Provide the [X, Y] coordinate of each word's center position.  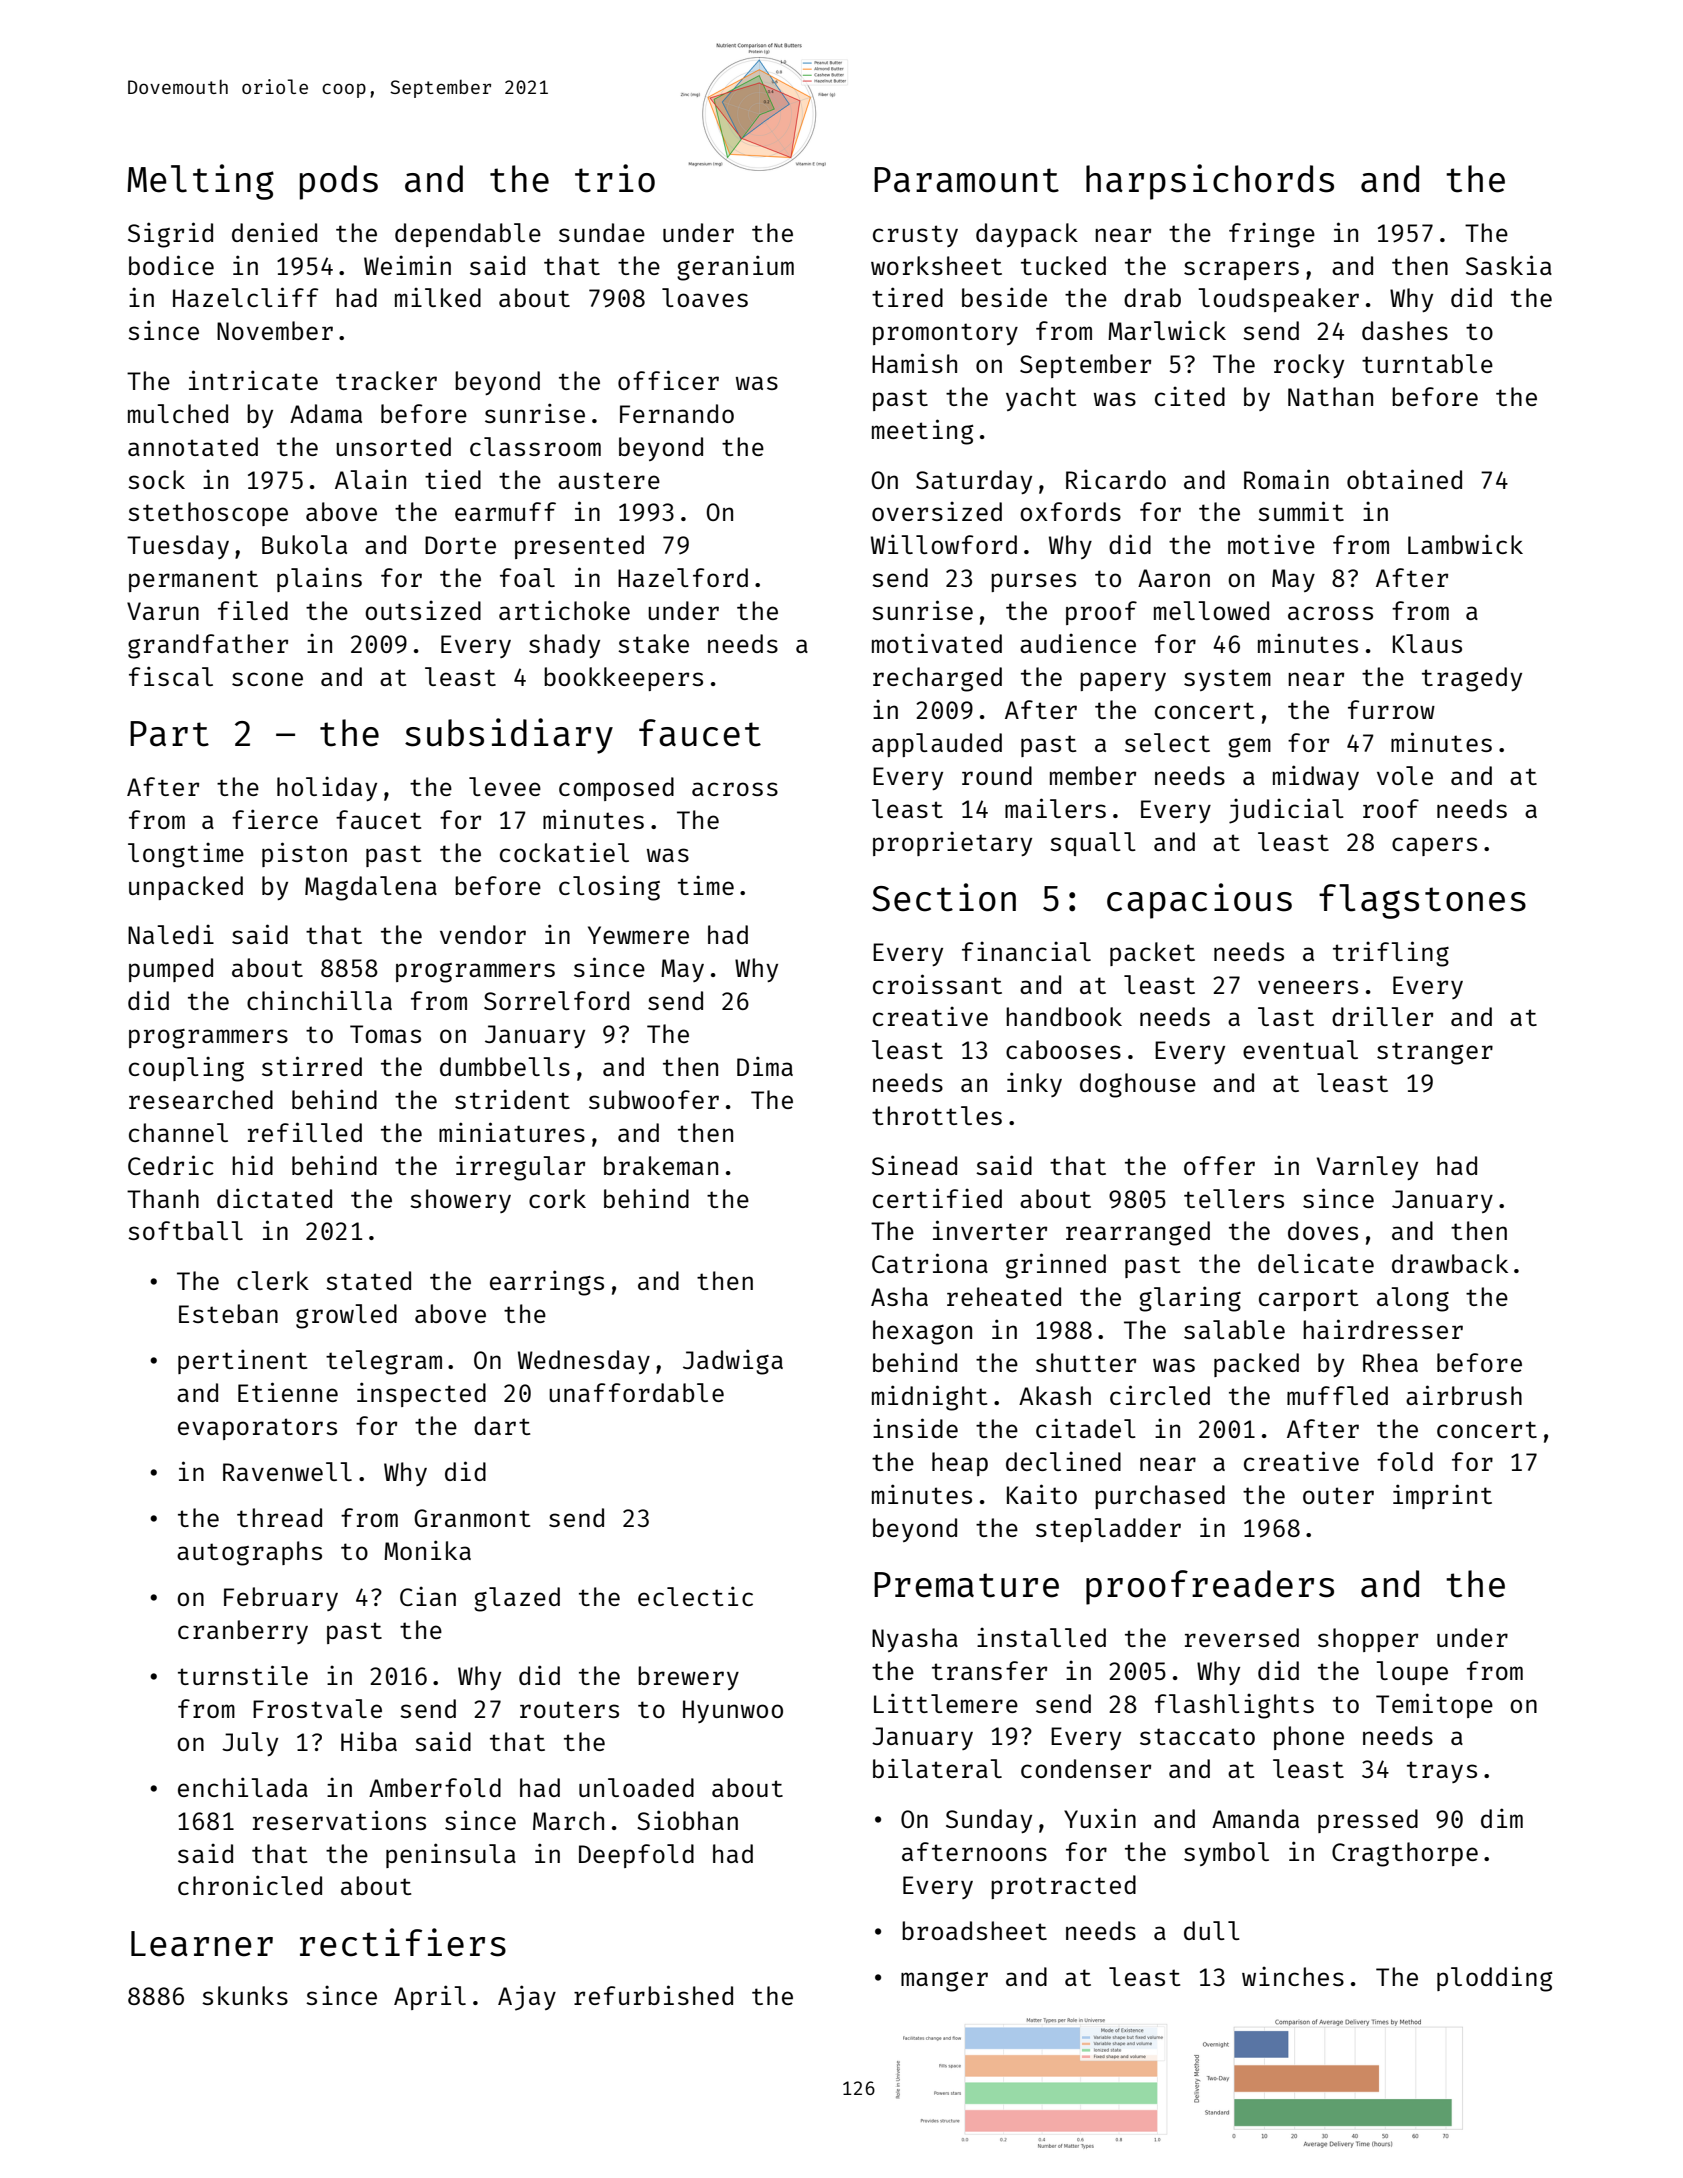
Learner [202, 1944]
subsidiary [509, 736]
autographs [249, 1553]
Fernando [677, 413]
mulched [178, 413]
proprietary [952, 843]
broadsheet [974, 1930]
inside [915, 1428]
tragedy [1472, 679]
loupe [1412, 1673]
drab [1152, 297]
